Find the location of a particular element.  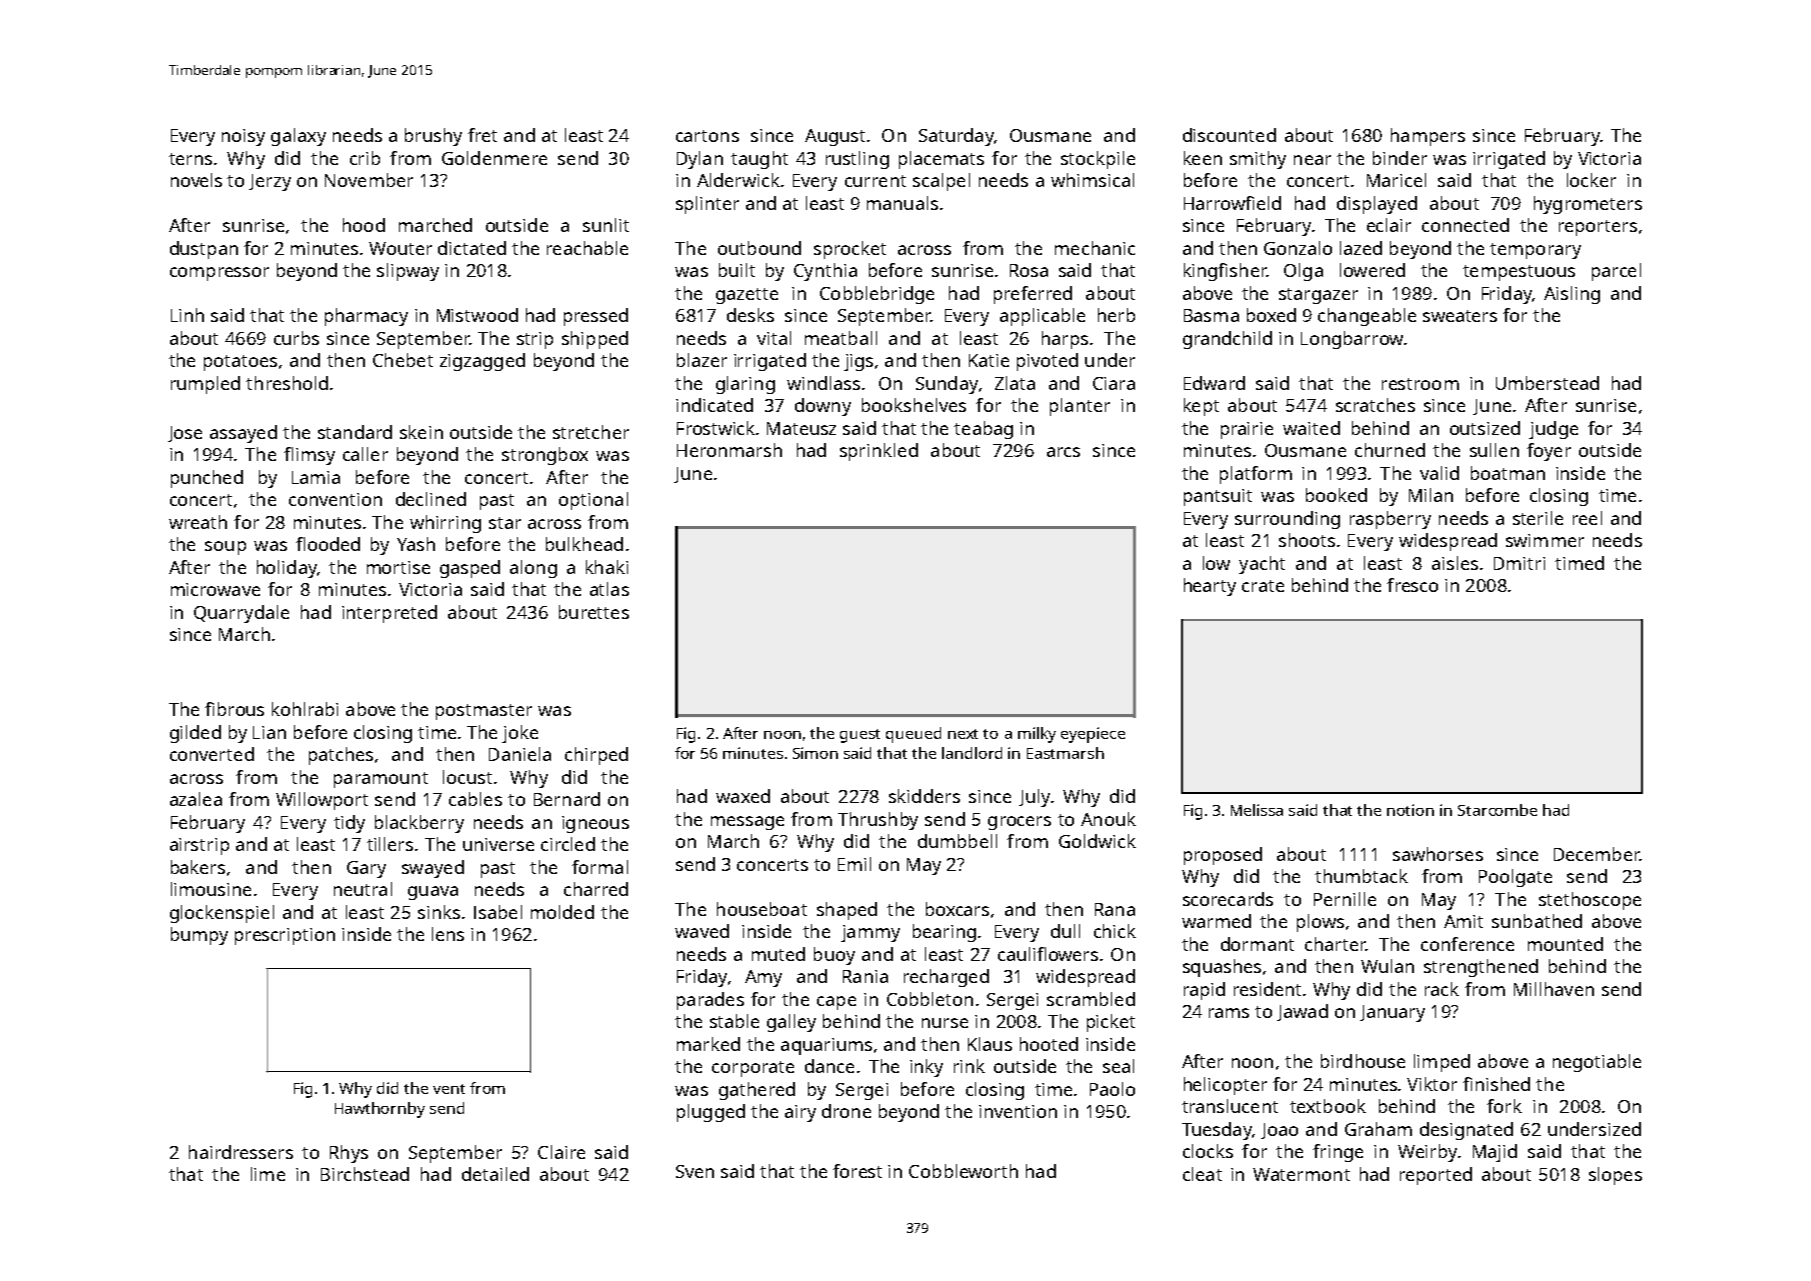

Dmitri is located at coordinates (1519, 563).
